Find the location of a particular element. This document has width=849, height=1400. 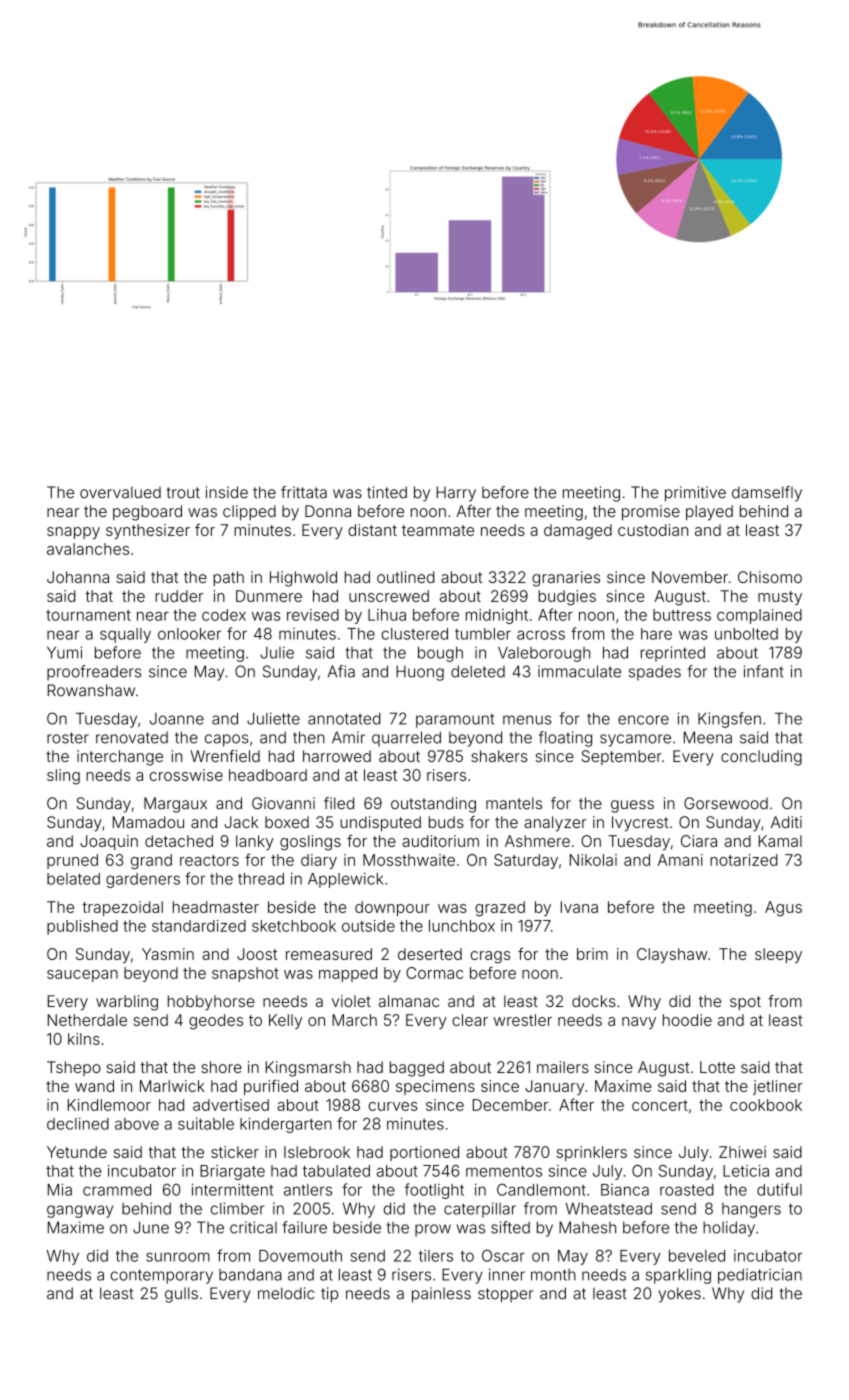

yokes is located at coordinates (679, 1295).
